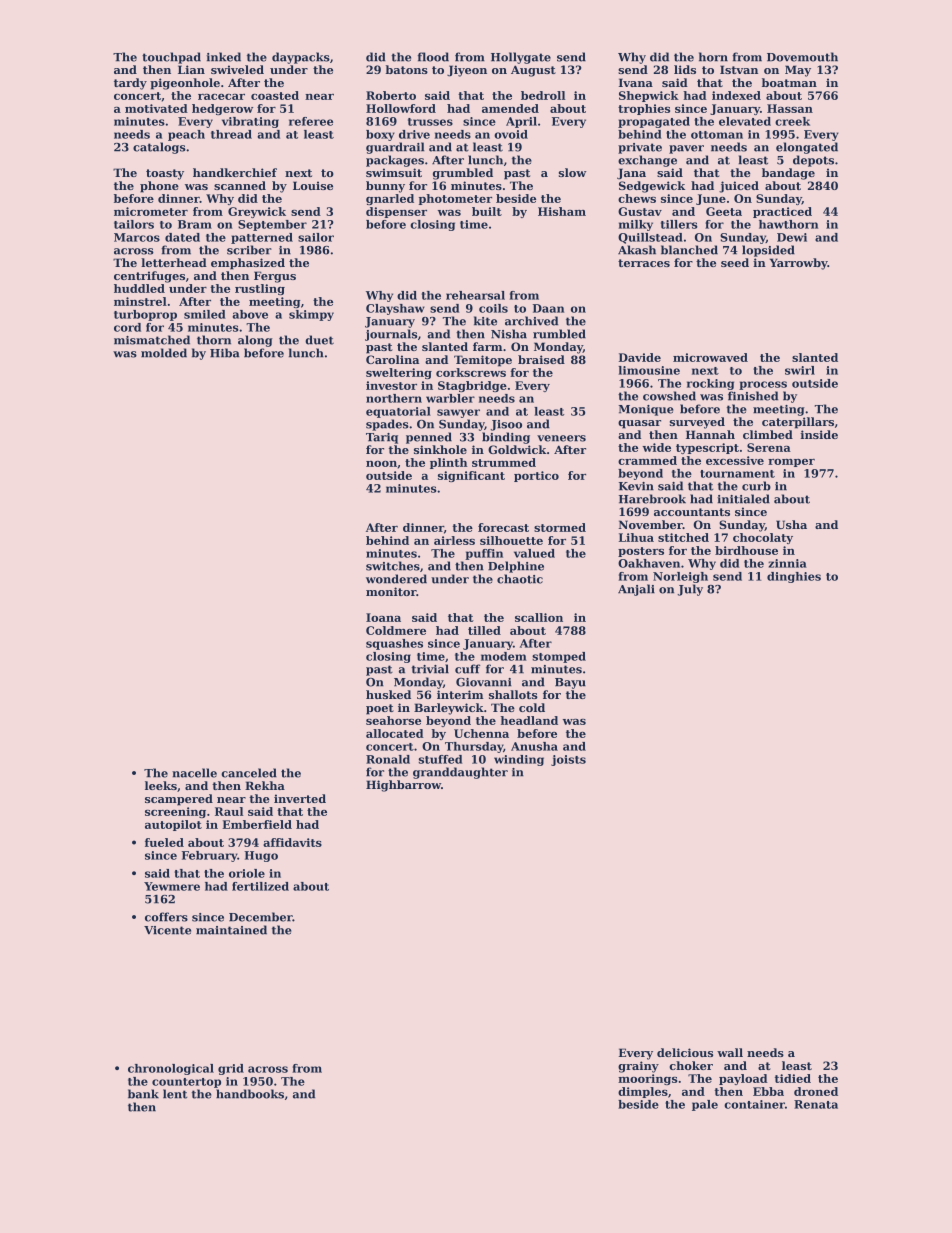  What do you see at coordinates (802, 57) in the document?
I see `Dovemouth` at bounding box center [802, 57].
